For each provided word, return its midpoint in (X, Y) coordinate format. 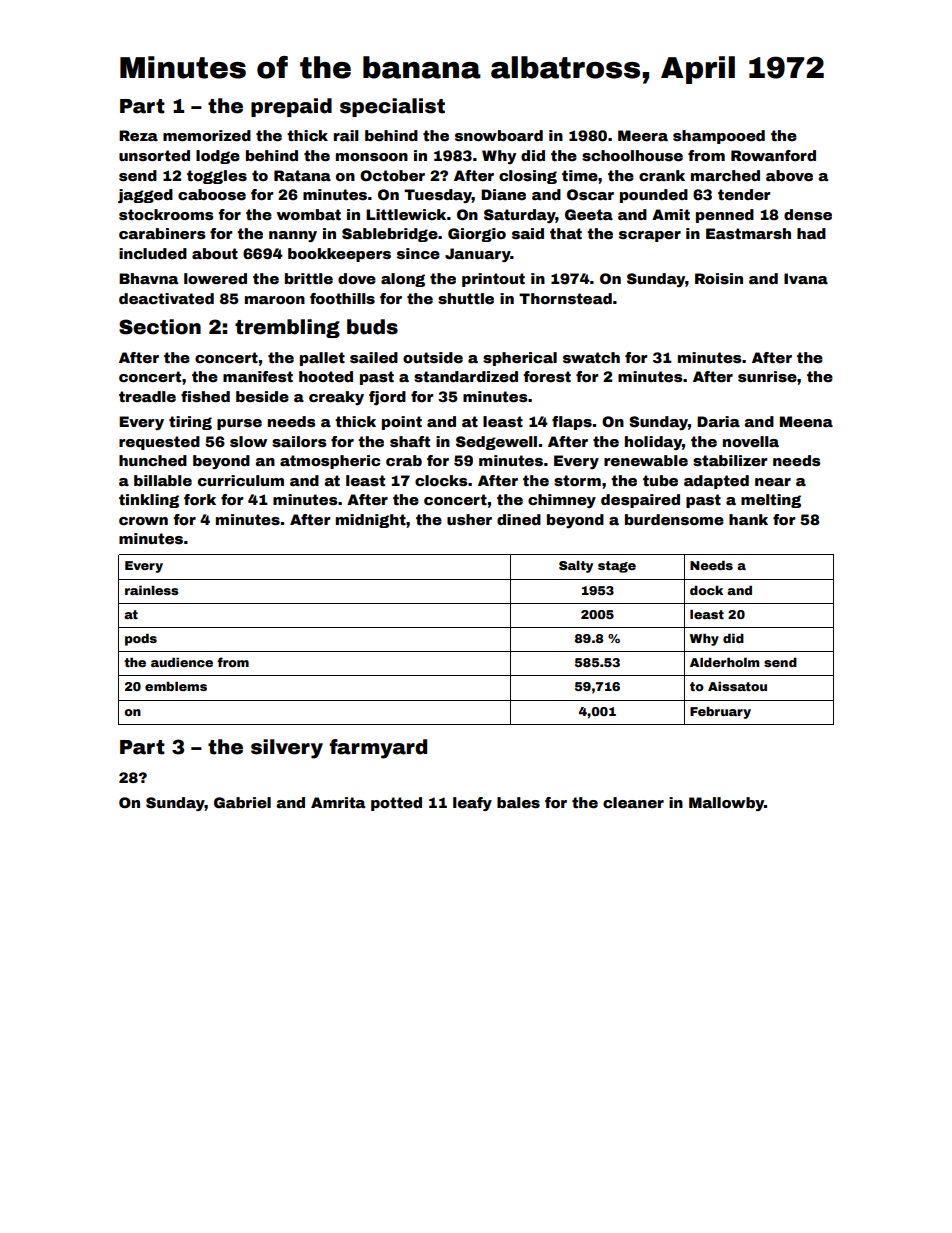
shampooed (719, 137)
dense (808, 214)
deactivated (166, 298)
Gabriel (242, 802)
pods (141, 639)
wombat (309, 214)
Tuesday (438, 196)
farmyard (378, 749)
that (566, 233)
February (720, 713)
